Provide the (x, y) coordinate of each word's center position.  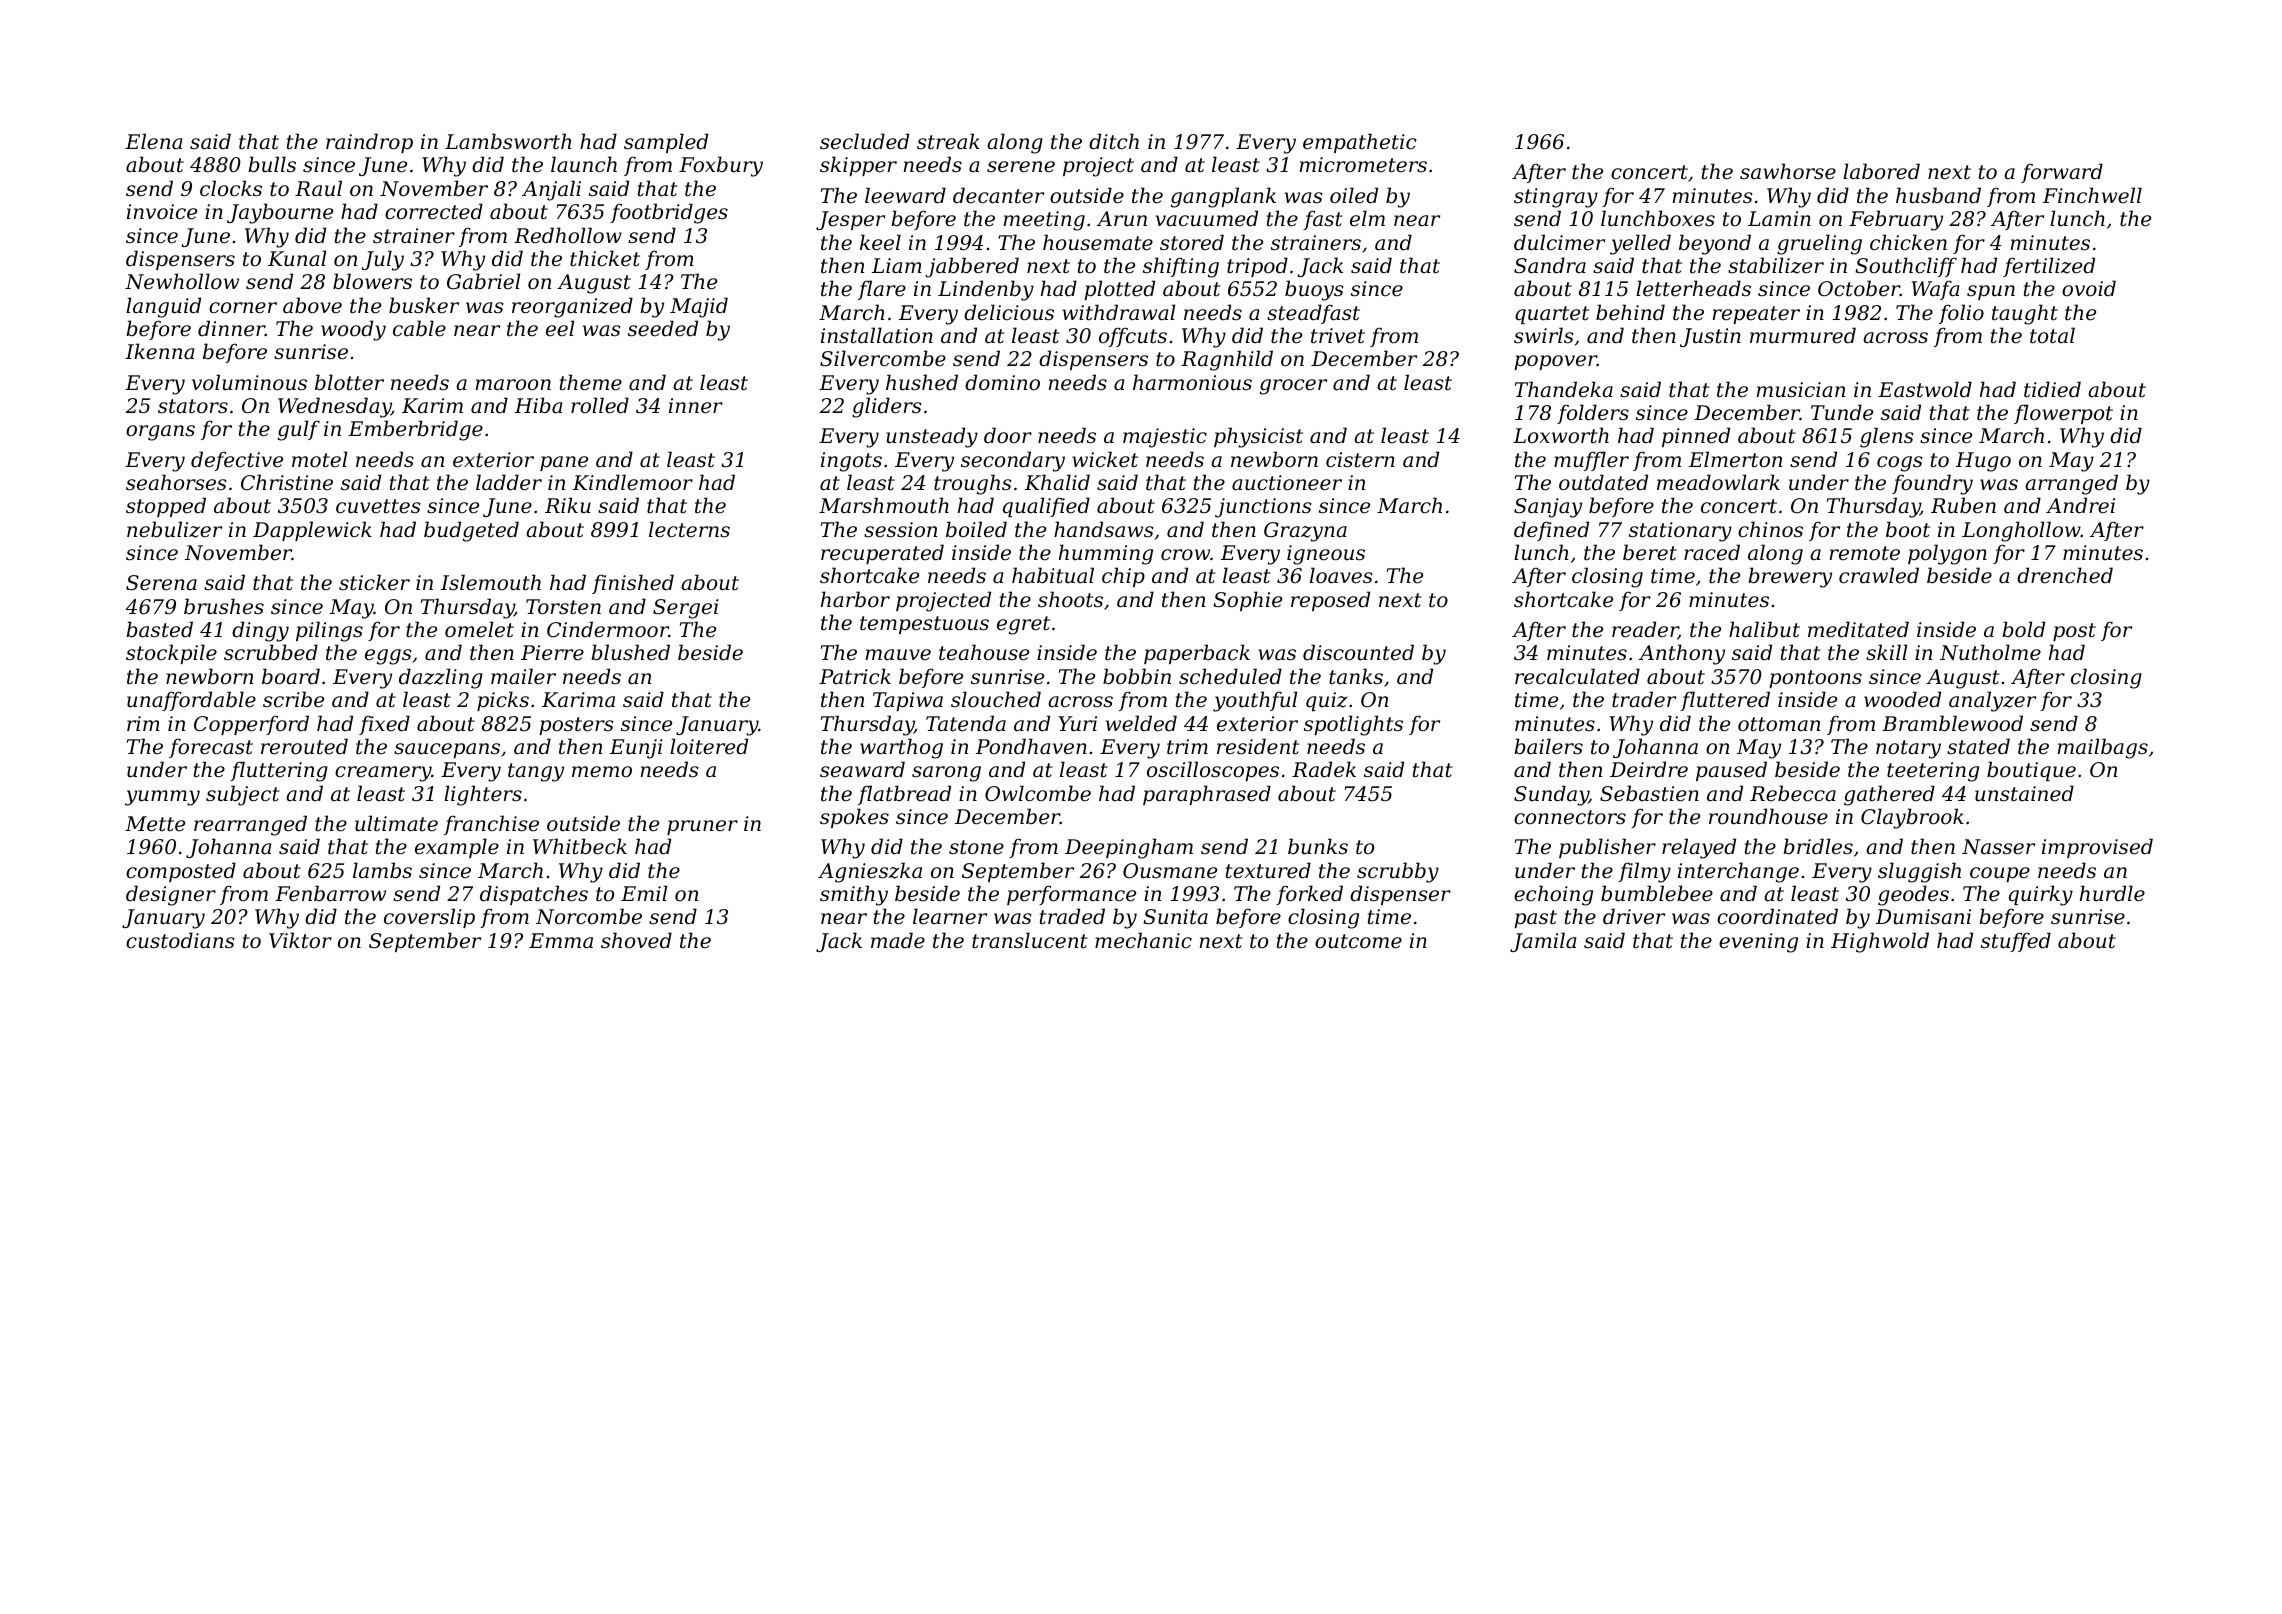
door (1008, 435)
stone (976, 847)
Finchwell (2092, 195)
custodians (180, 940)
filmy (1644, 872)
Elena (153, 141)
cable (419, 328)
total (2052, 335)
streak (948, 141)
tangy (536, 772)
